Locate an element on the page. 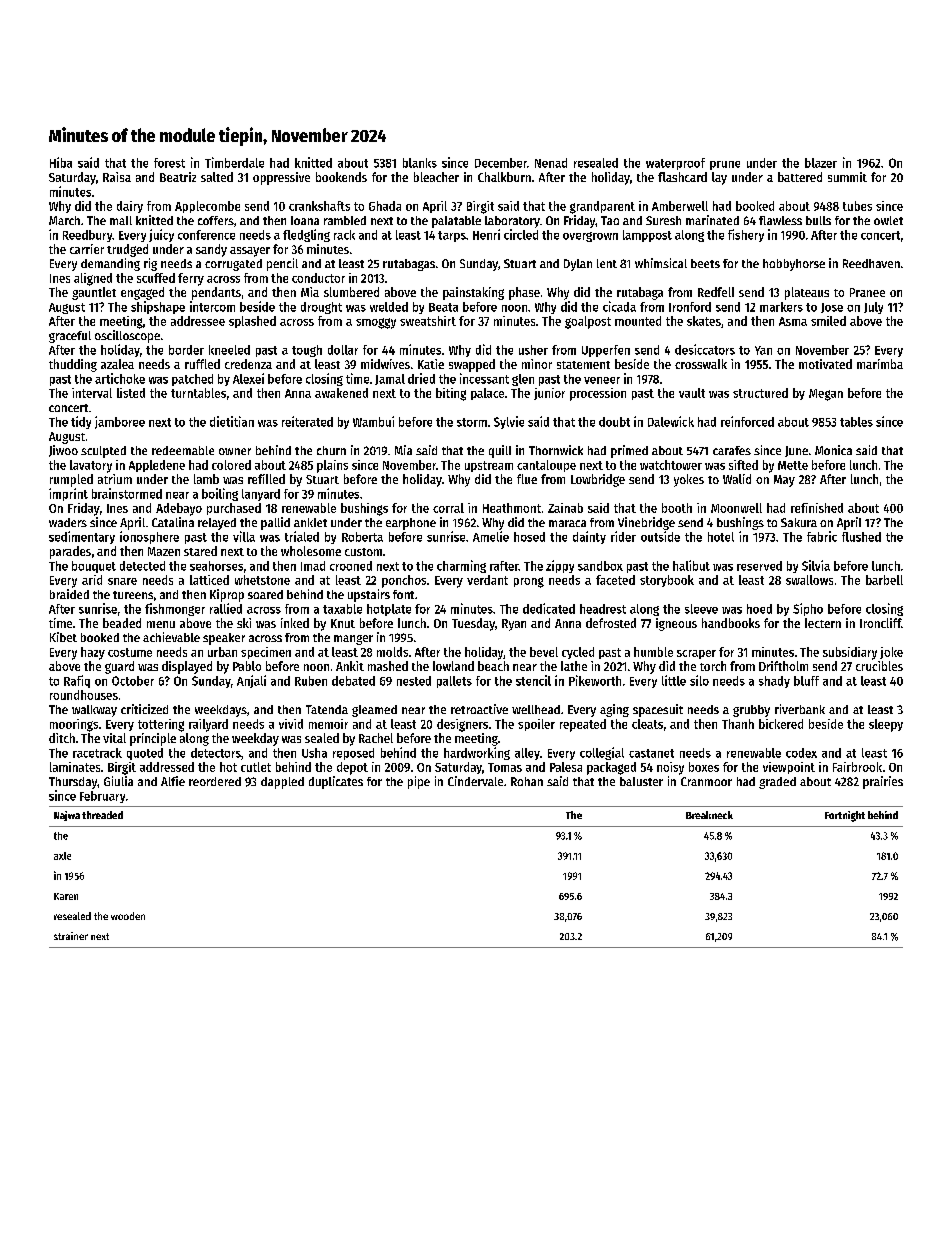 This page has height=1233, width=952. veneer is located at coordinates (602, 380).
